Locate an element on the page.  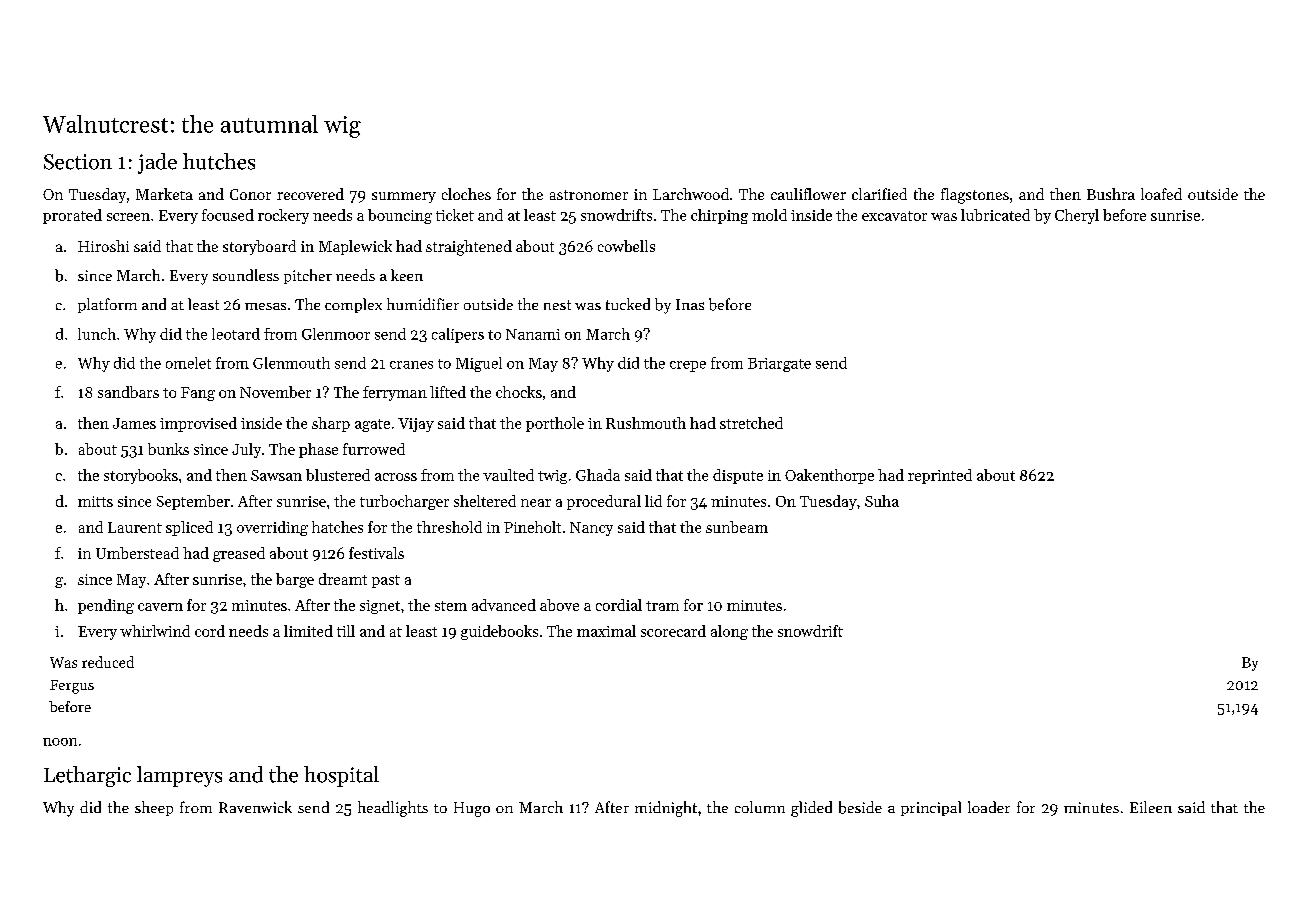
along is located at coordinates (729, 632).
